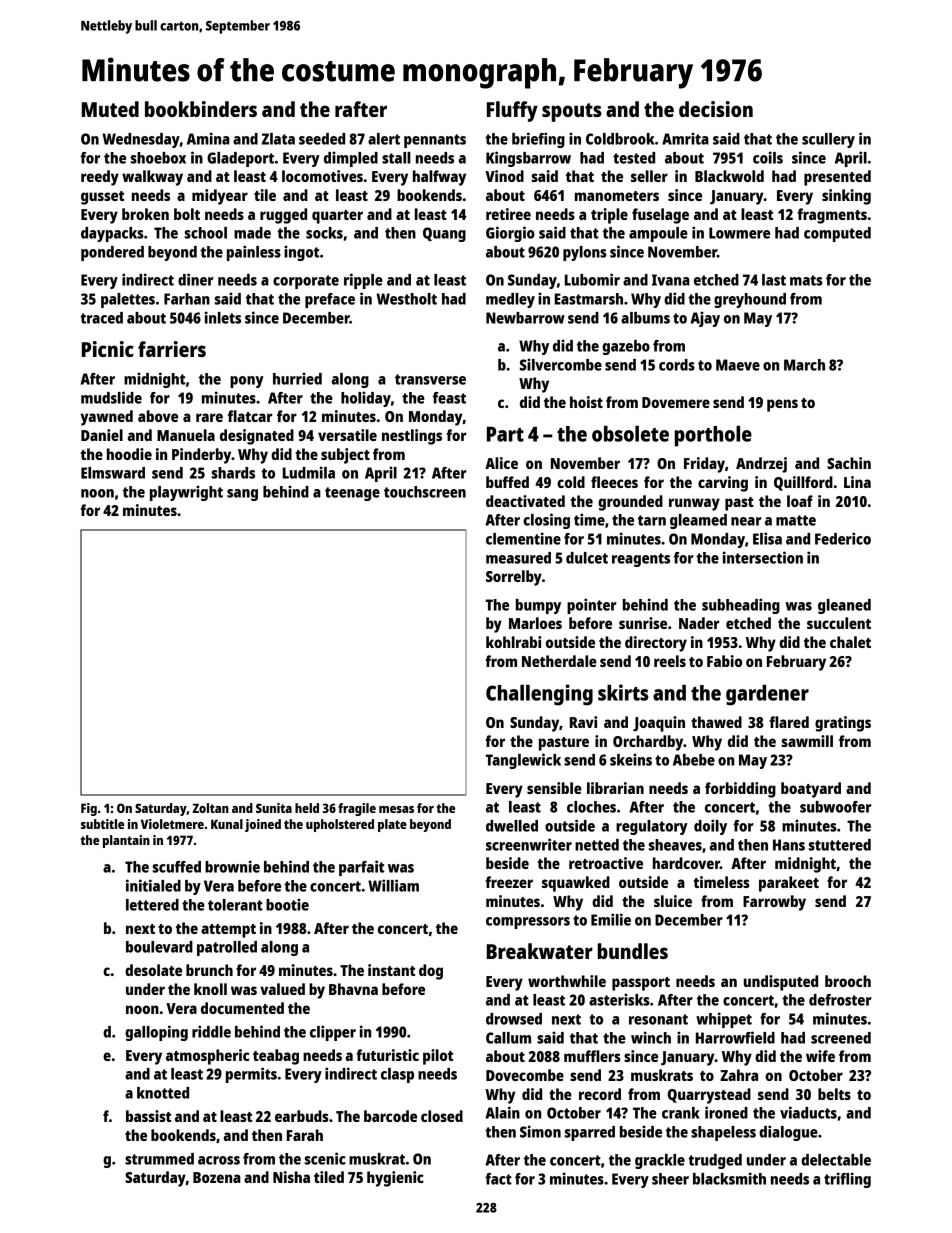 This image has width=952, height=1233. What do you see at coordinates (153, 970) in the image?
I see `desolate` at bounding box center [153, 970].
